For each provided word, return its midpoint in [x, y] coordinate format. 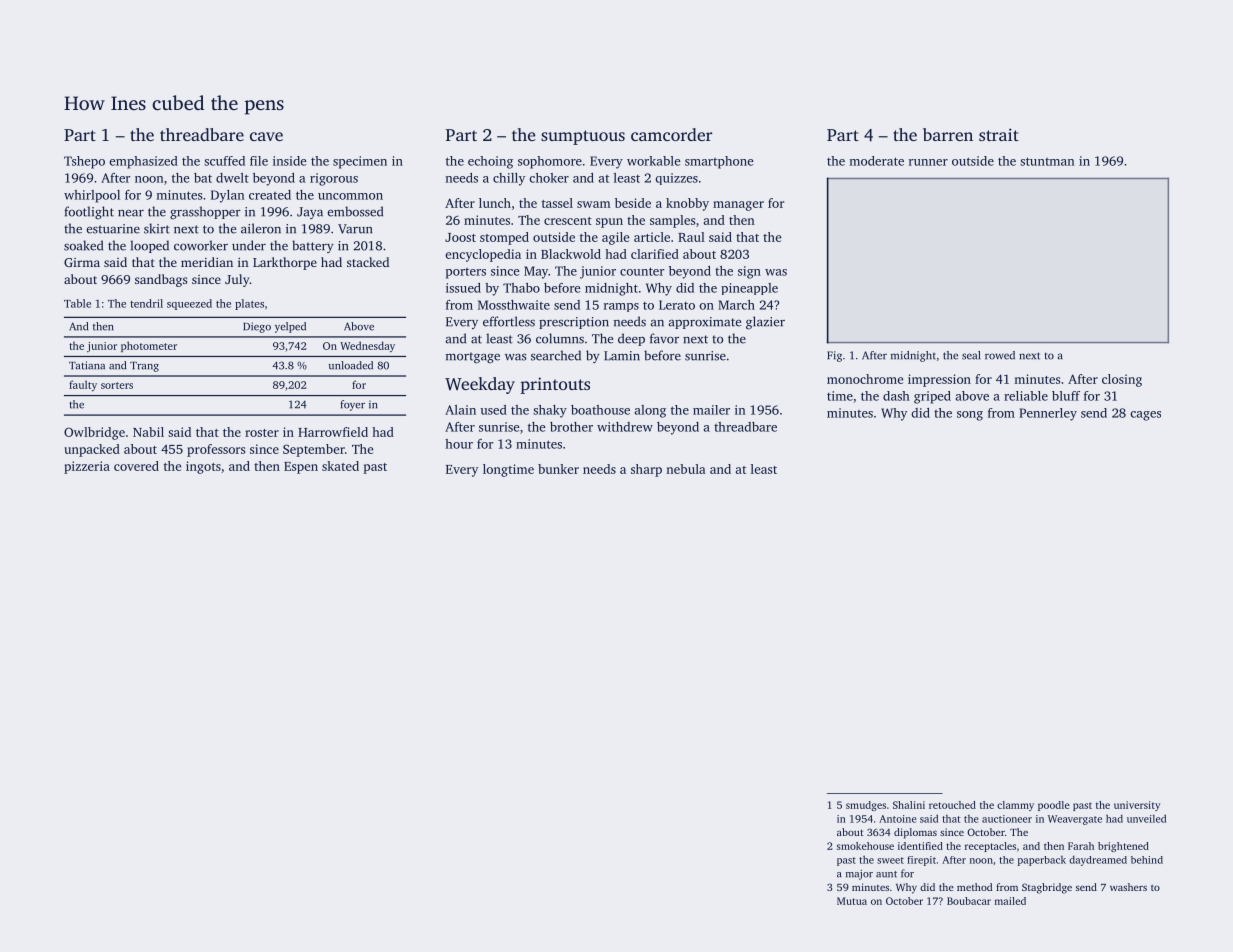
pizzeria [87, 467]
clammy [1015, 806]
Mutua [852, 901]
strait [999, 134]
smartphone [719, 162]
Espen [301, 468]
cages [1145, 416]
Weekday [480, 385]
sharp [646, 470]
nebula [686, 469]
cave [266, 136]
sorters [117, 385]
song [970, 416]
